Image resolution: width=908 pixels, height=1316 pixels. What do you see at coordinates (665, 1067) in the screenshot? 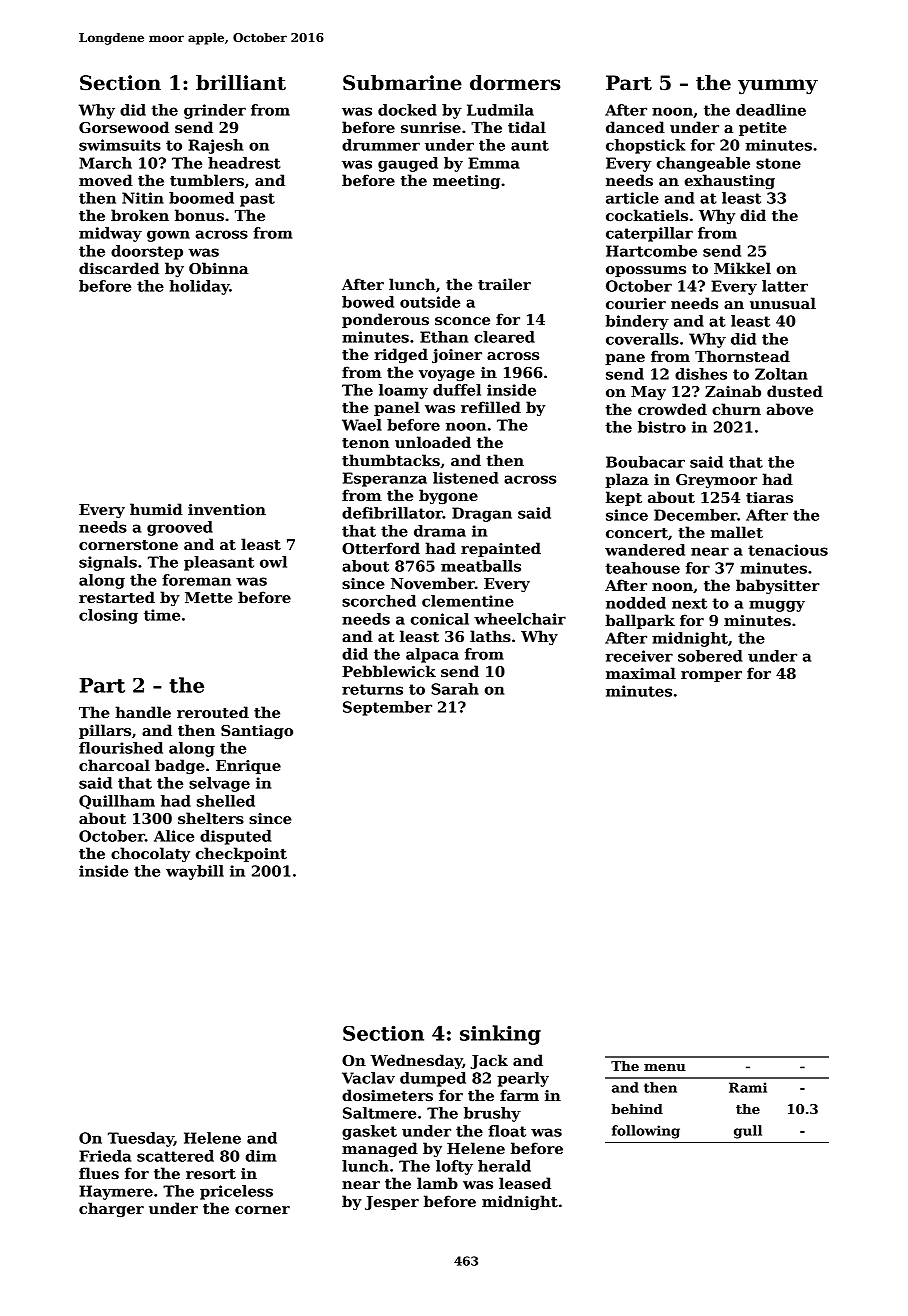
I see `menu` at bounding box center [665, 1067].
